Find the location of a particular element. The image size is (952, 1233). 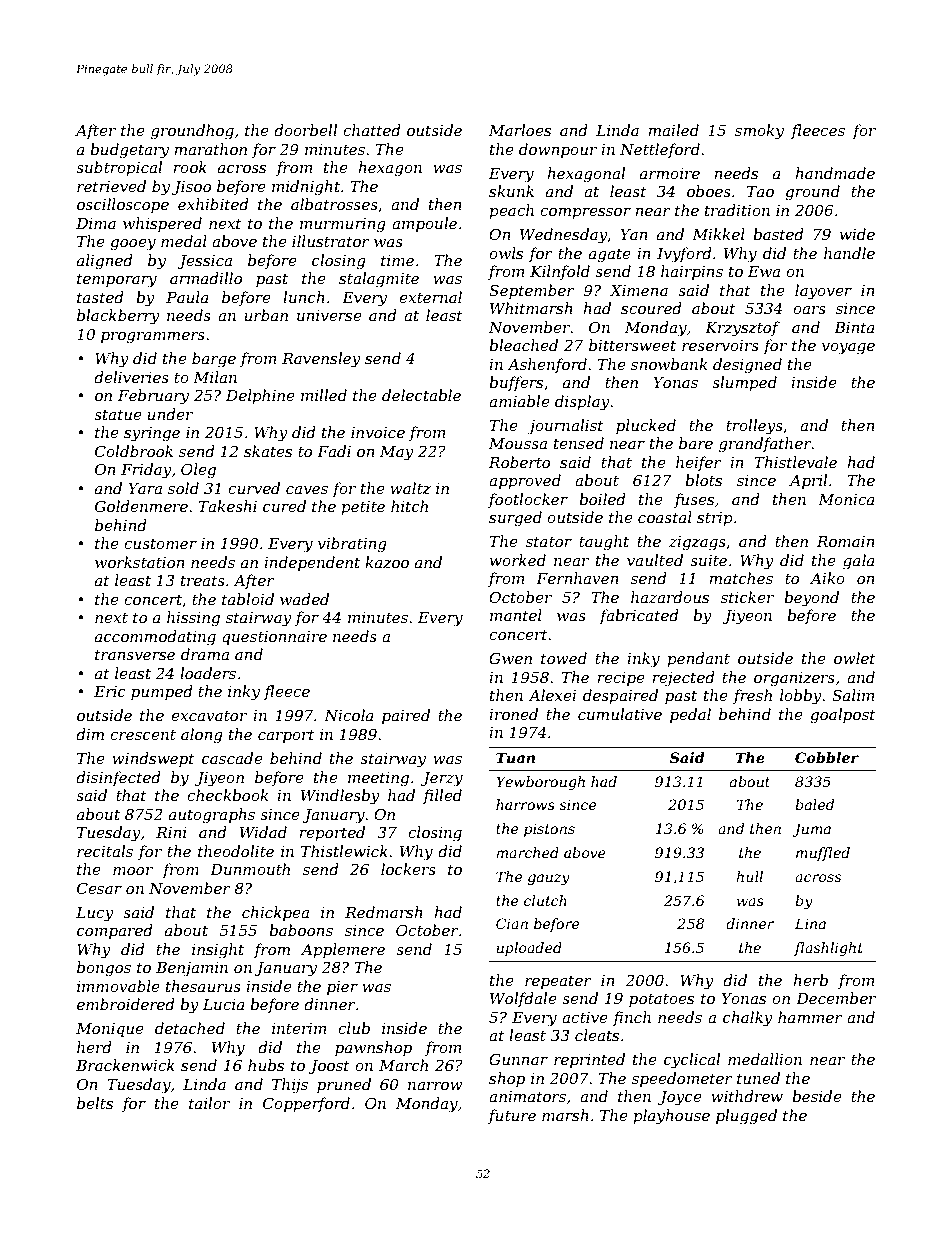

Cobbler is located at coordinates (827, 757).
